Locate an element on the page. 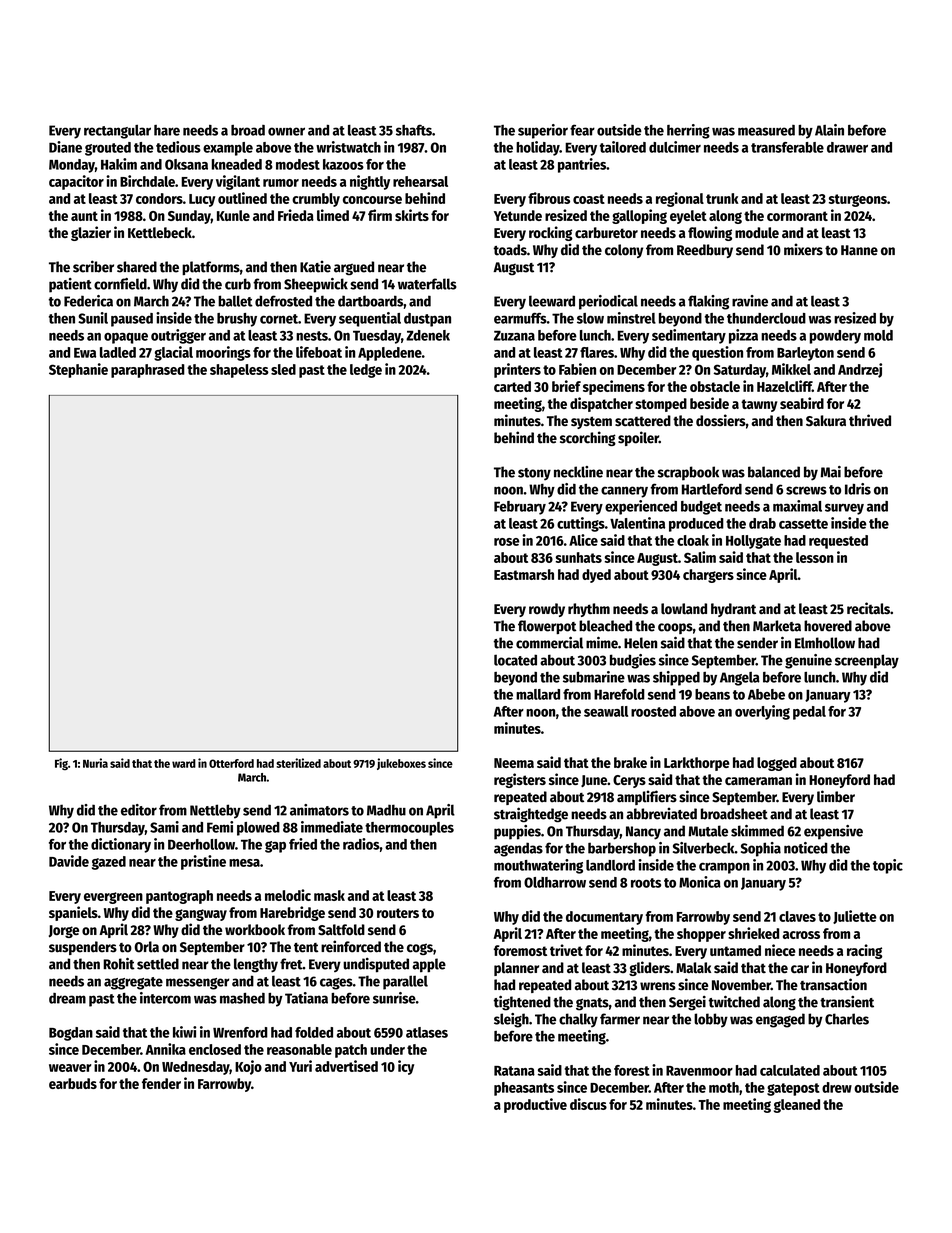 Image resolution: width=952 pixels, height=1233 pixels. Alice is located at coordinates (583, 540).
